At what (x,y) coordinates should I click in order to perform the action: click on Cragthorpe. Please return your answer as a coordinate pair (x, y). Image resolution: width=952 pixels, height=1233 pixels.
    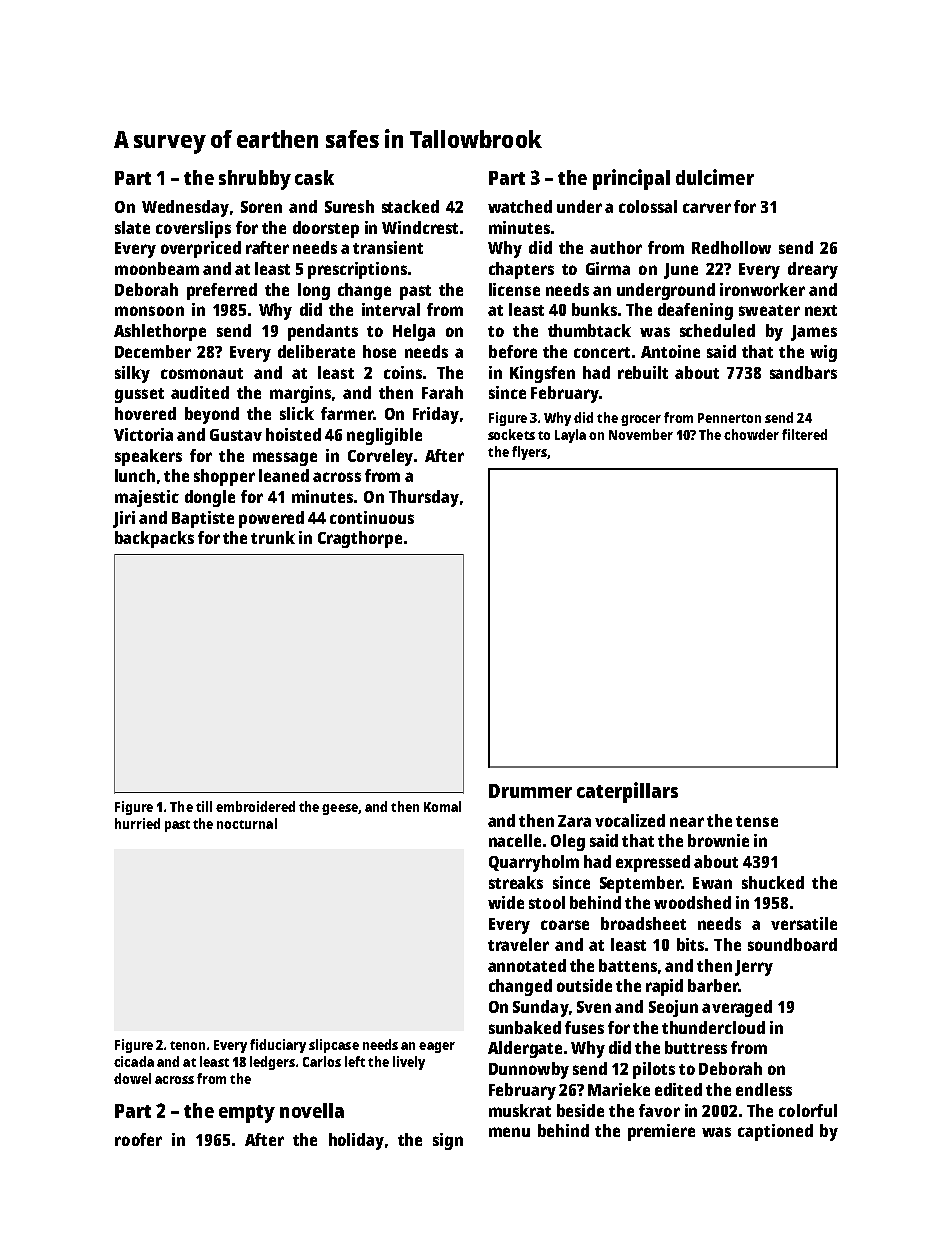
    Looking at the image, I should click on (360, 539).
